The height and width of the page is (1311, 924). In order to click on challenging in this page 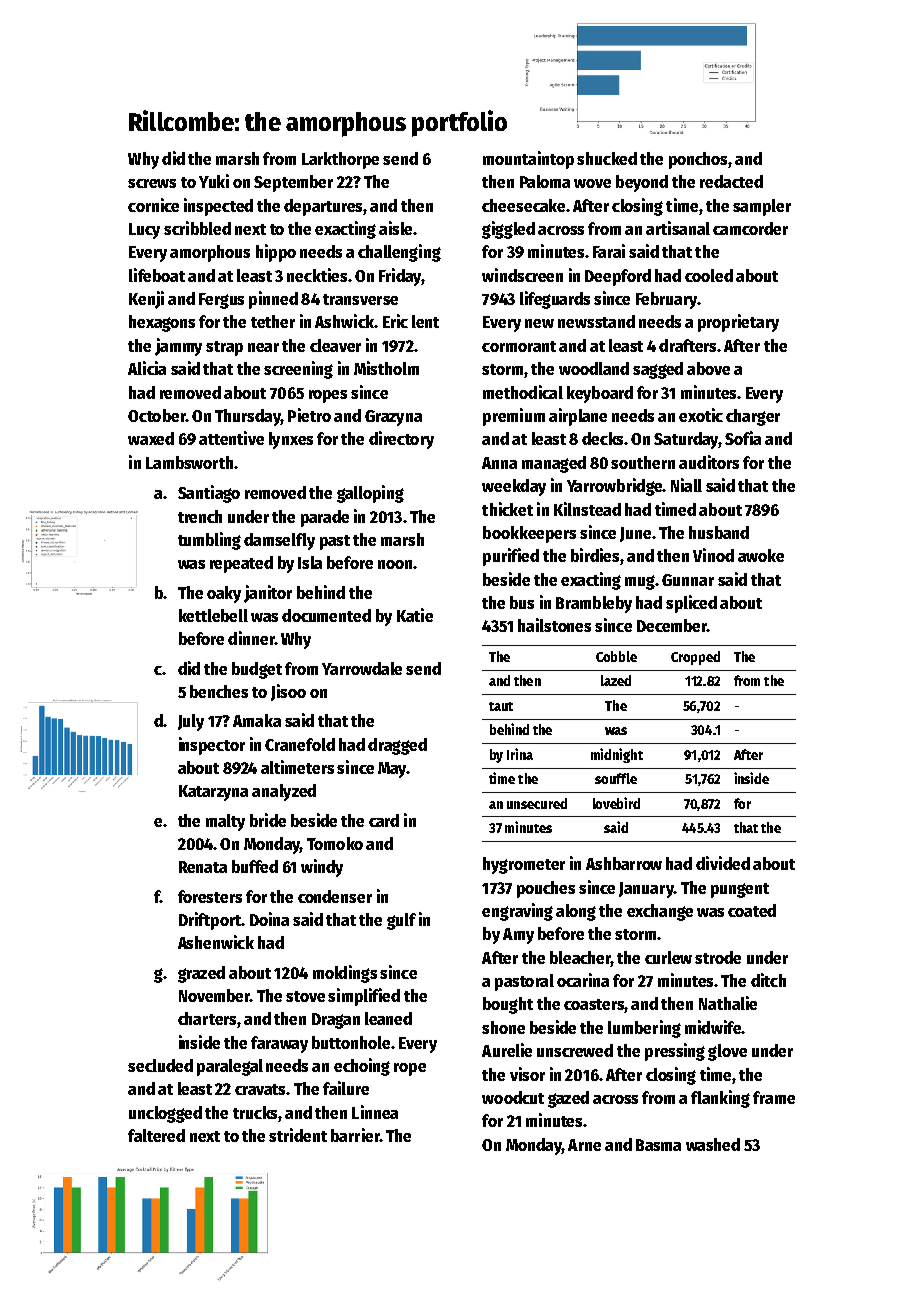, I will do `click(399, 253)`.
